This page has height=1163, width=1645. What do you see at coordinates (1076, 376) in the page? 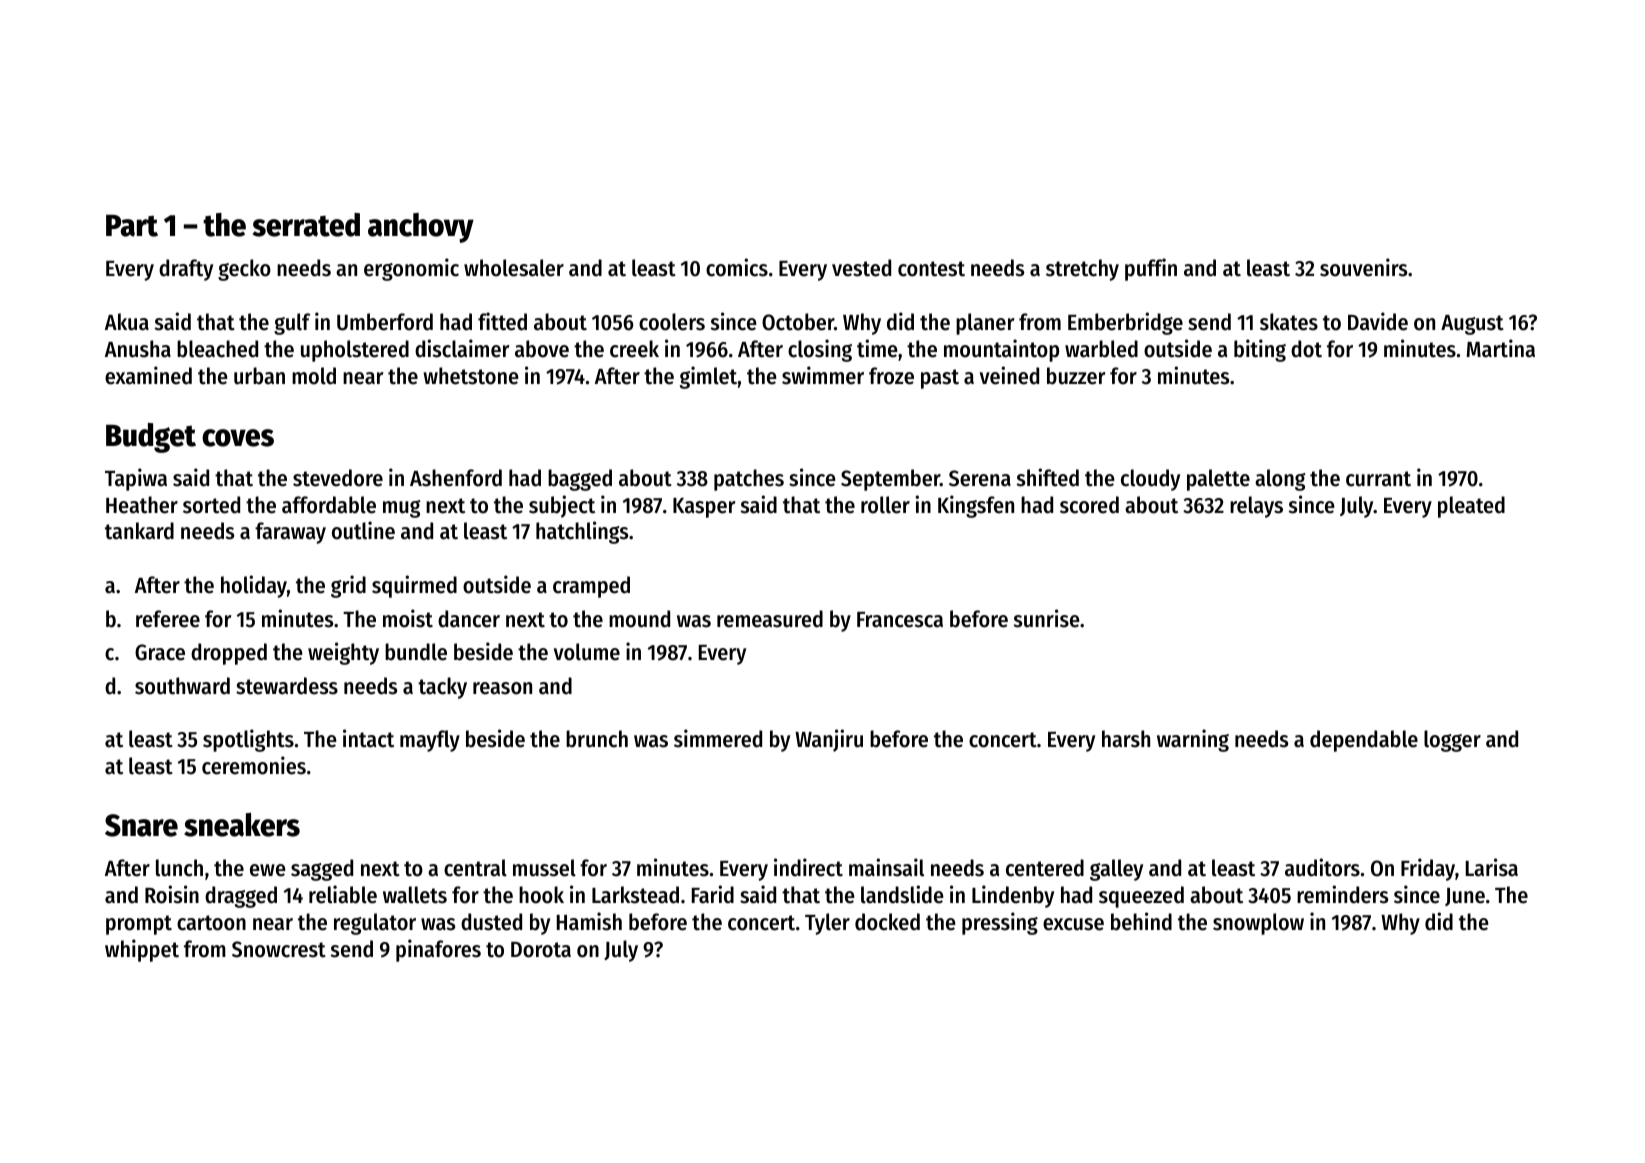
I see `buzzer` at bounding box center [1076, 376].
